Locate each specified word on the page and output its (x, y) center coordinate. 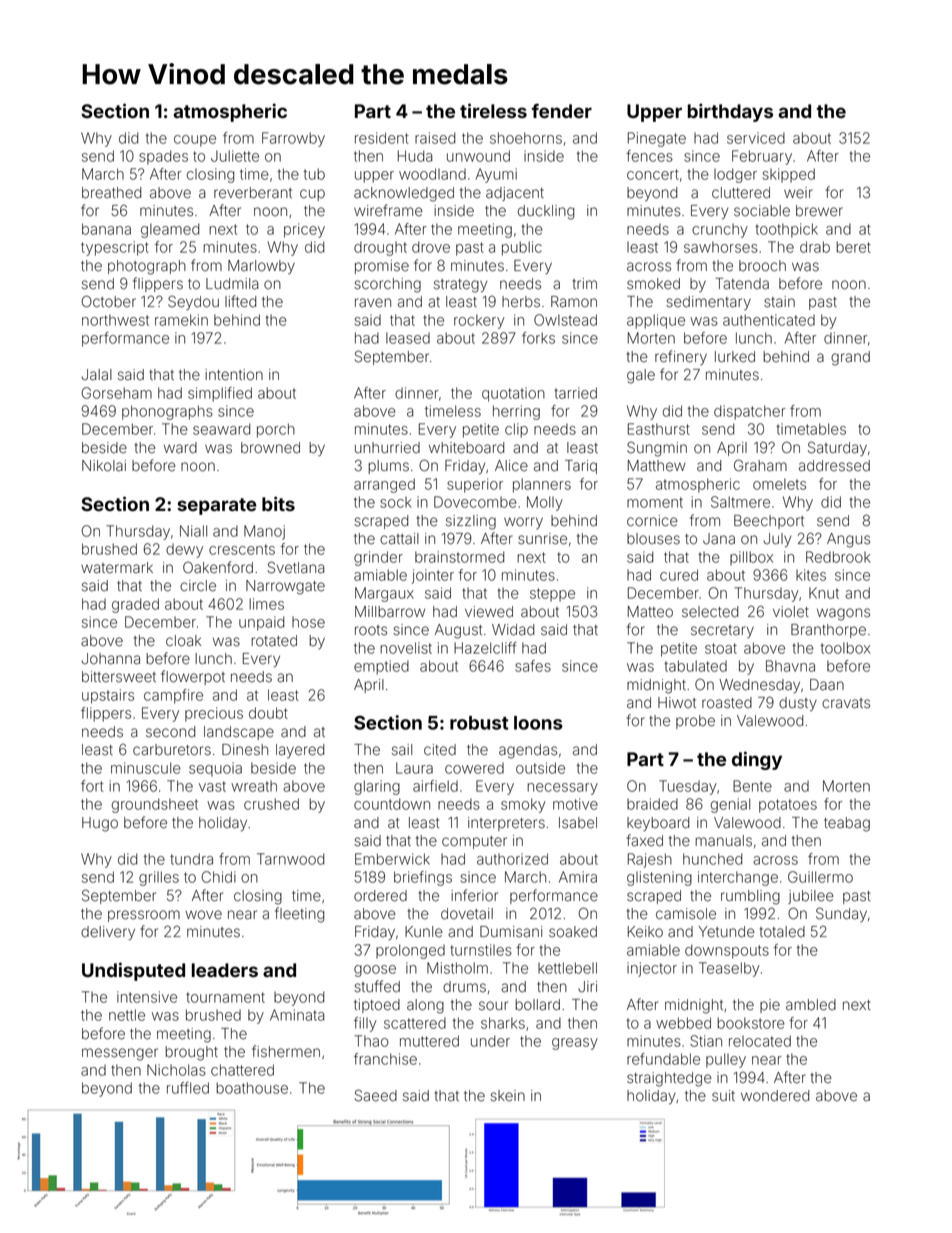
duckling (546, 212)
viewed (489, 612)
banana (106, 229)
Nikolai (104, 466)
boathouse (252, 1088)
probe (695, 722)
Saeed (376, 1095)
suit (723, 1096)
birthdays (730, 112)
